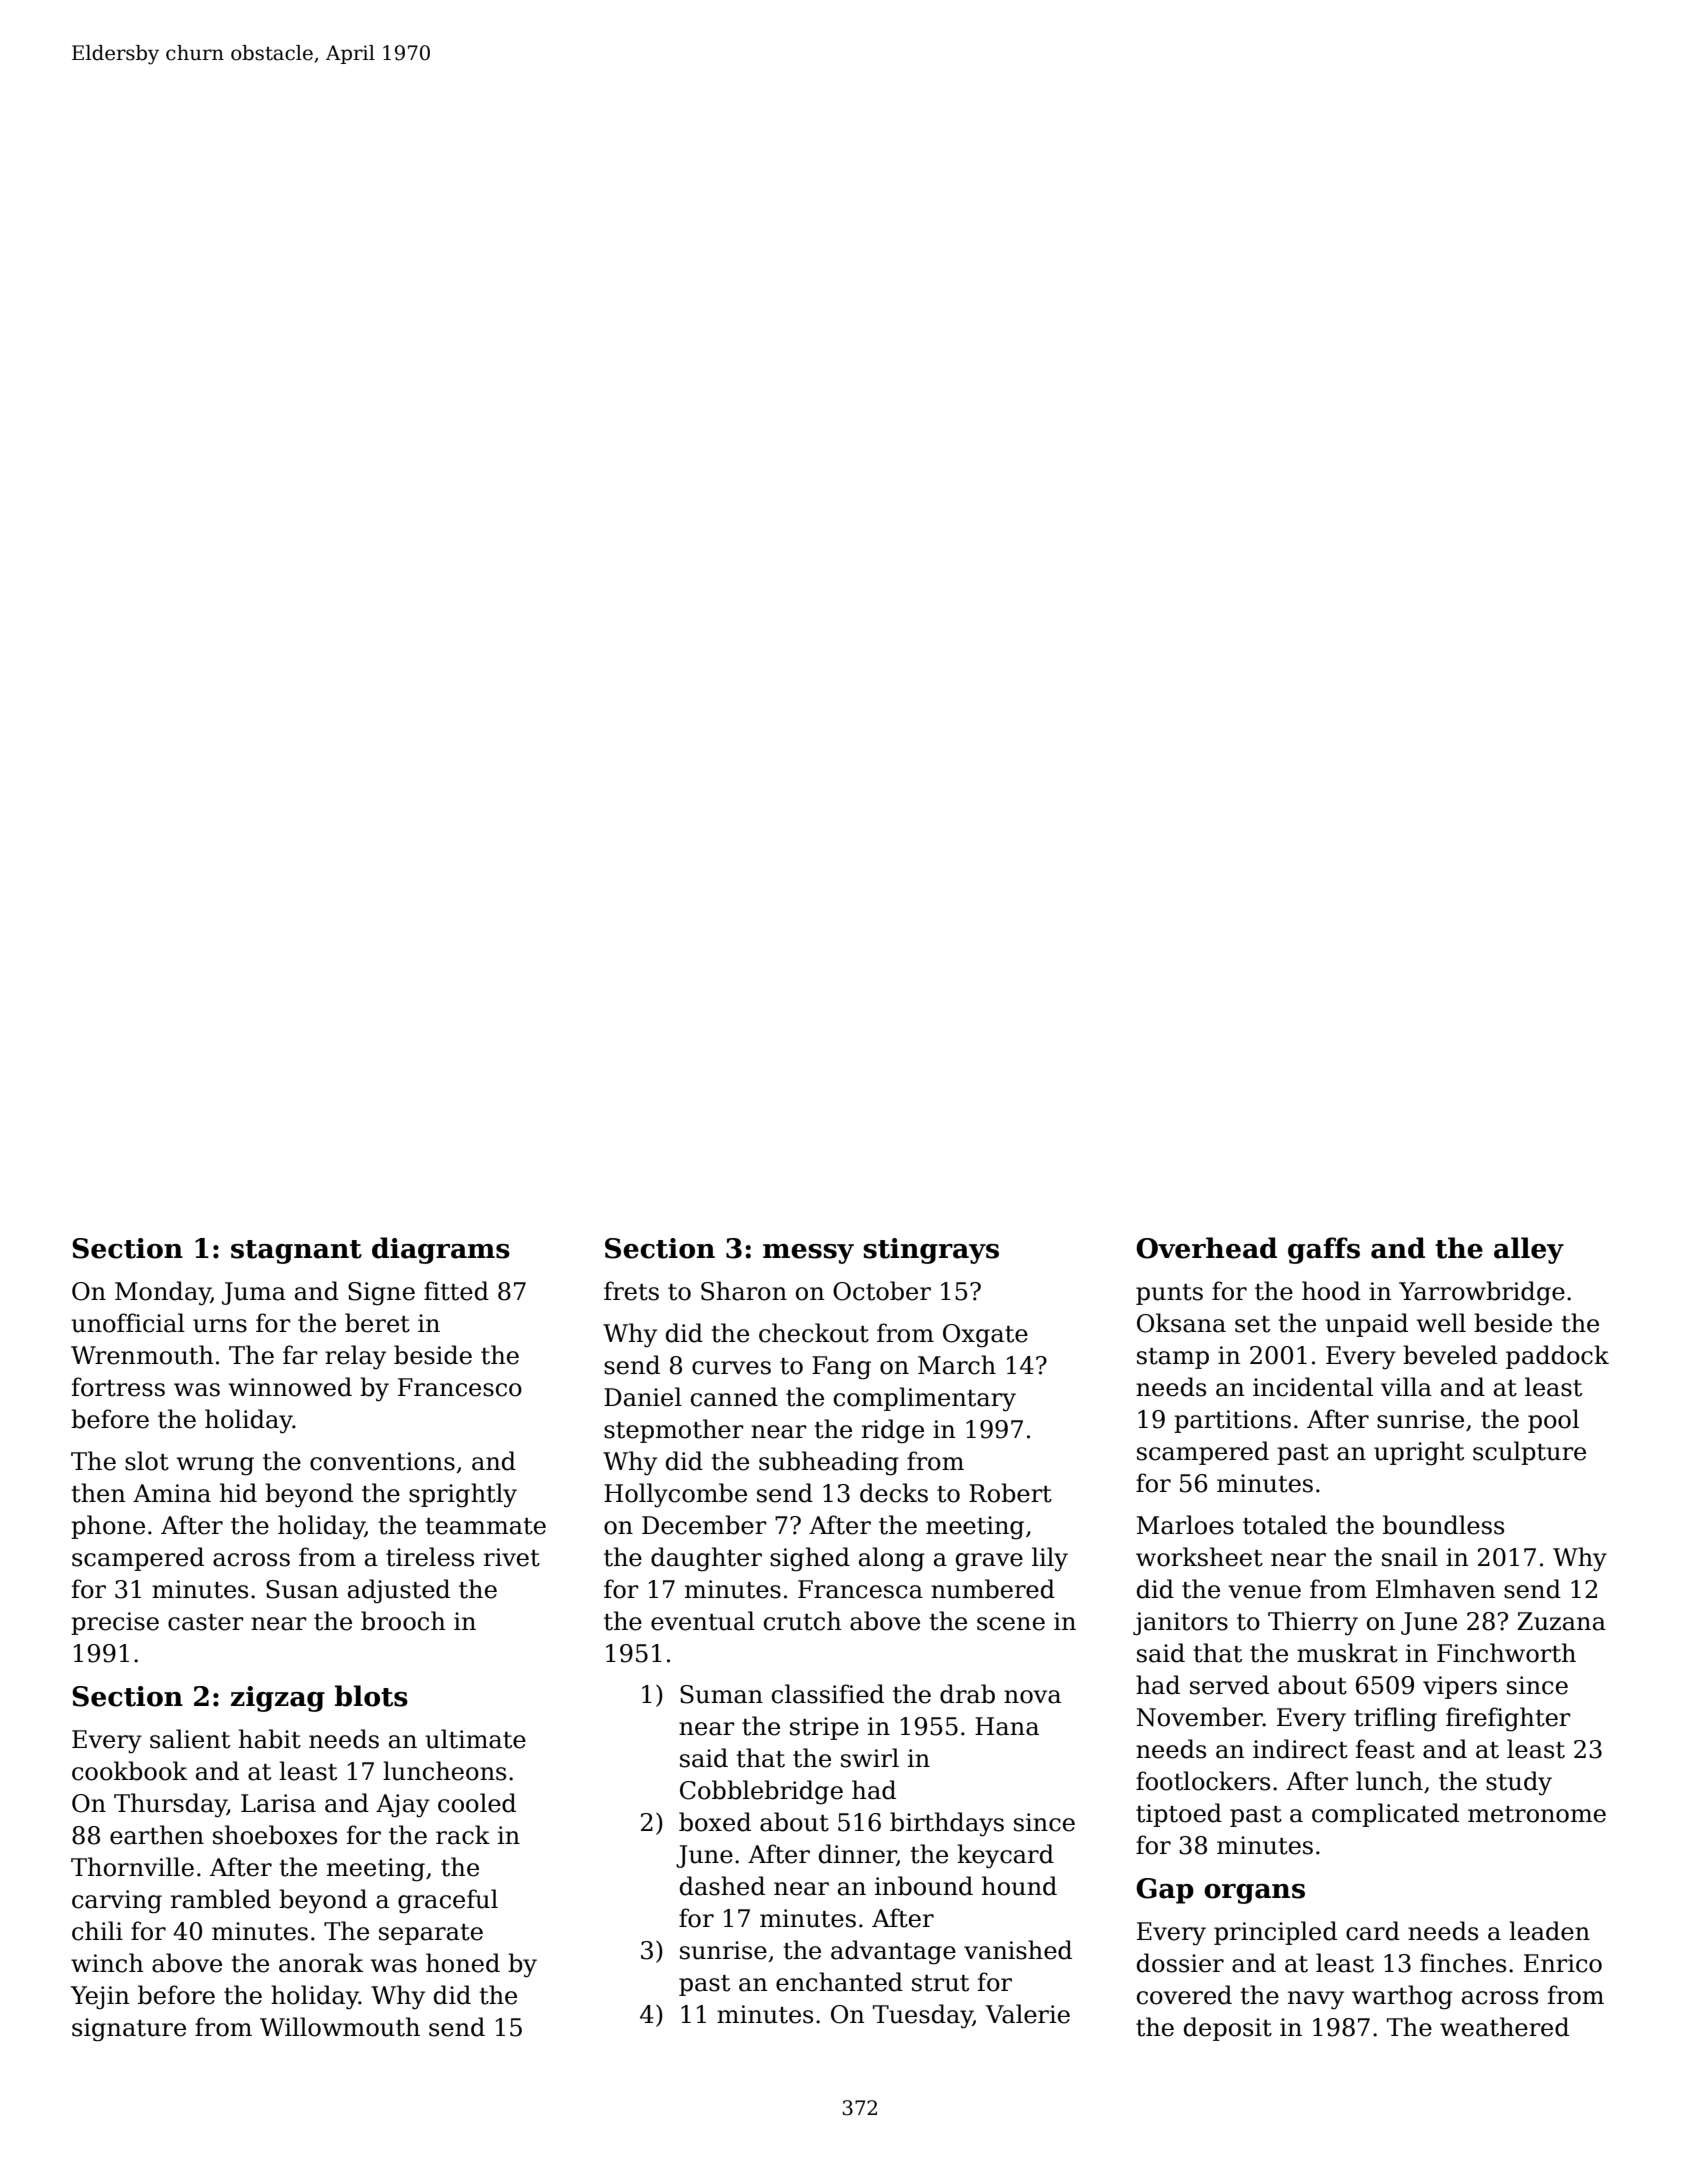  Describe the element at coordinates (706, 1559) in the screenshot. I see `daughter` at that location.
